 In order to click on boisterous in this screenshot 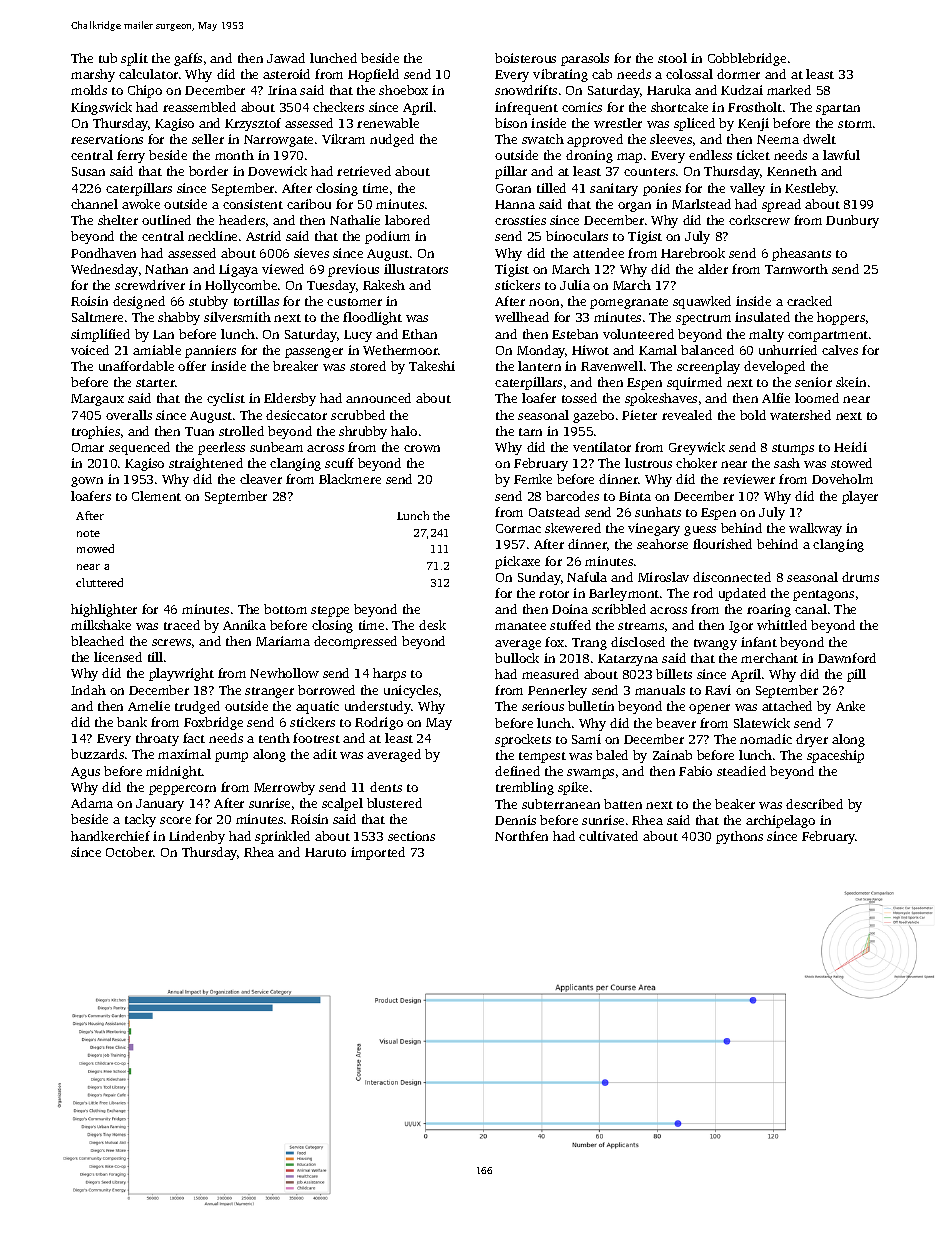, I will do `click(525, 58)`.
